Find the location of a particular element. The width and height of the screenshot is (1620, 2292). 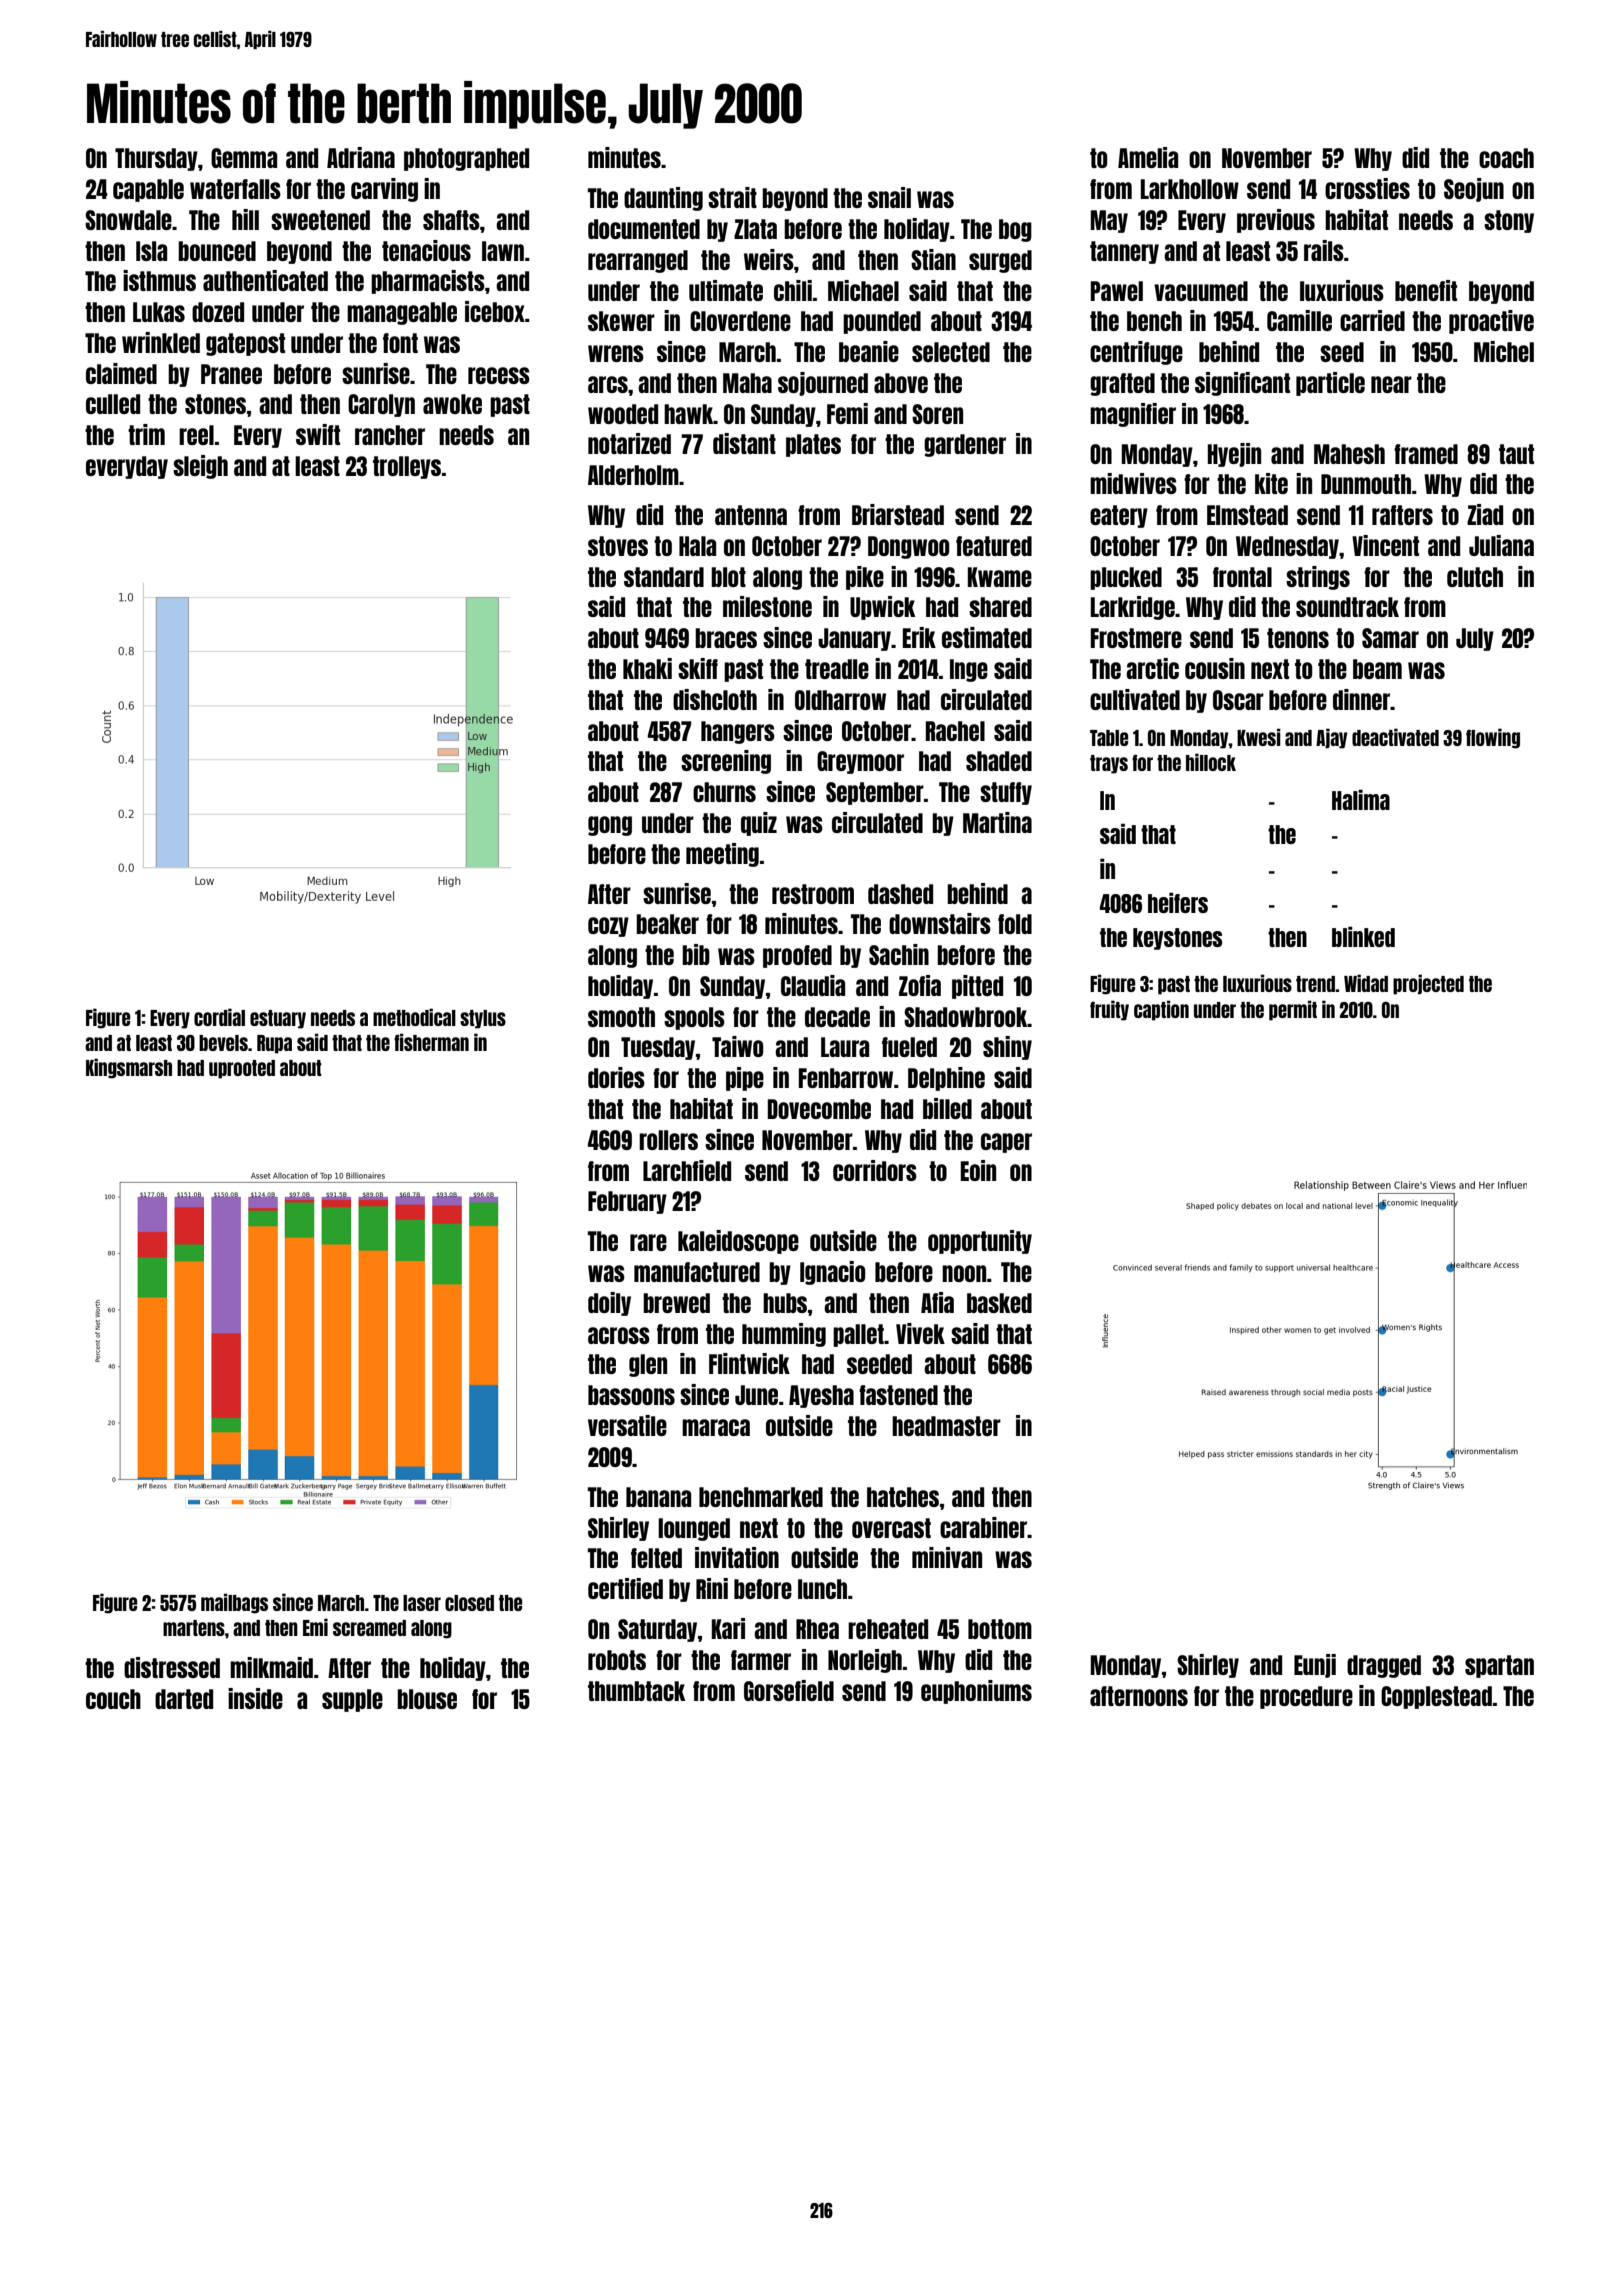

photographed is located at coordinates (466, 159).
